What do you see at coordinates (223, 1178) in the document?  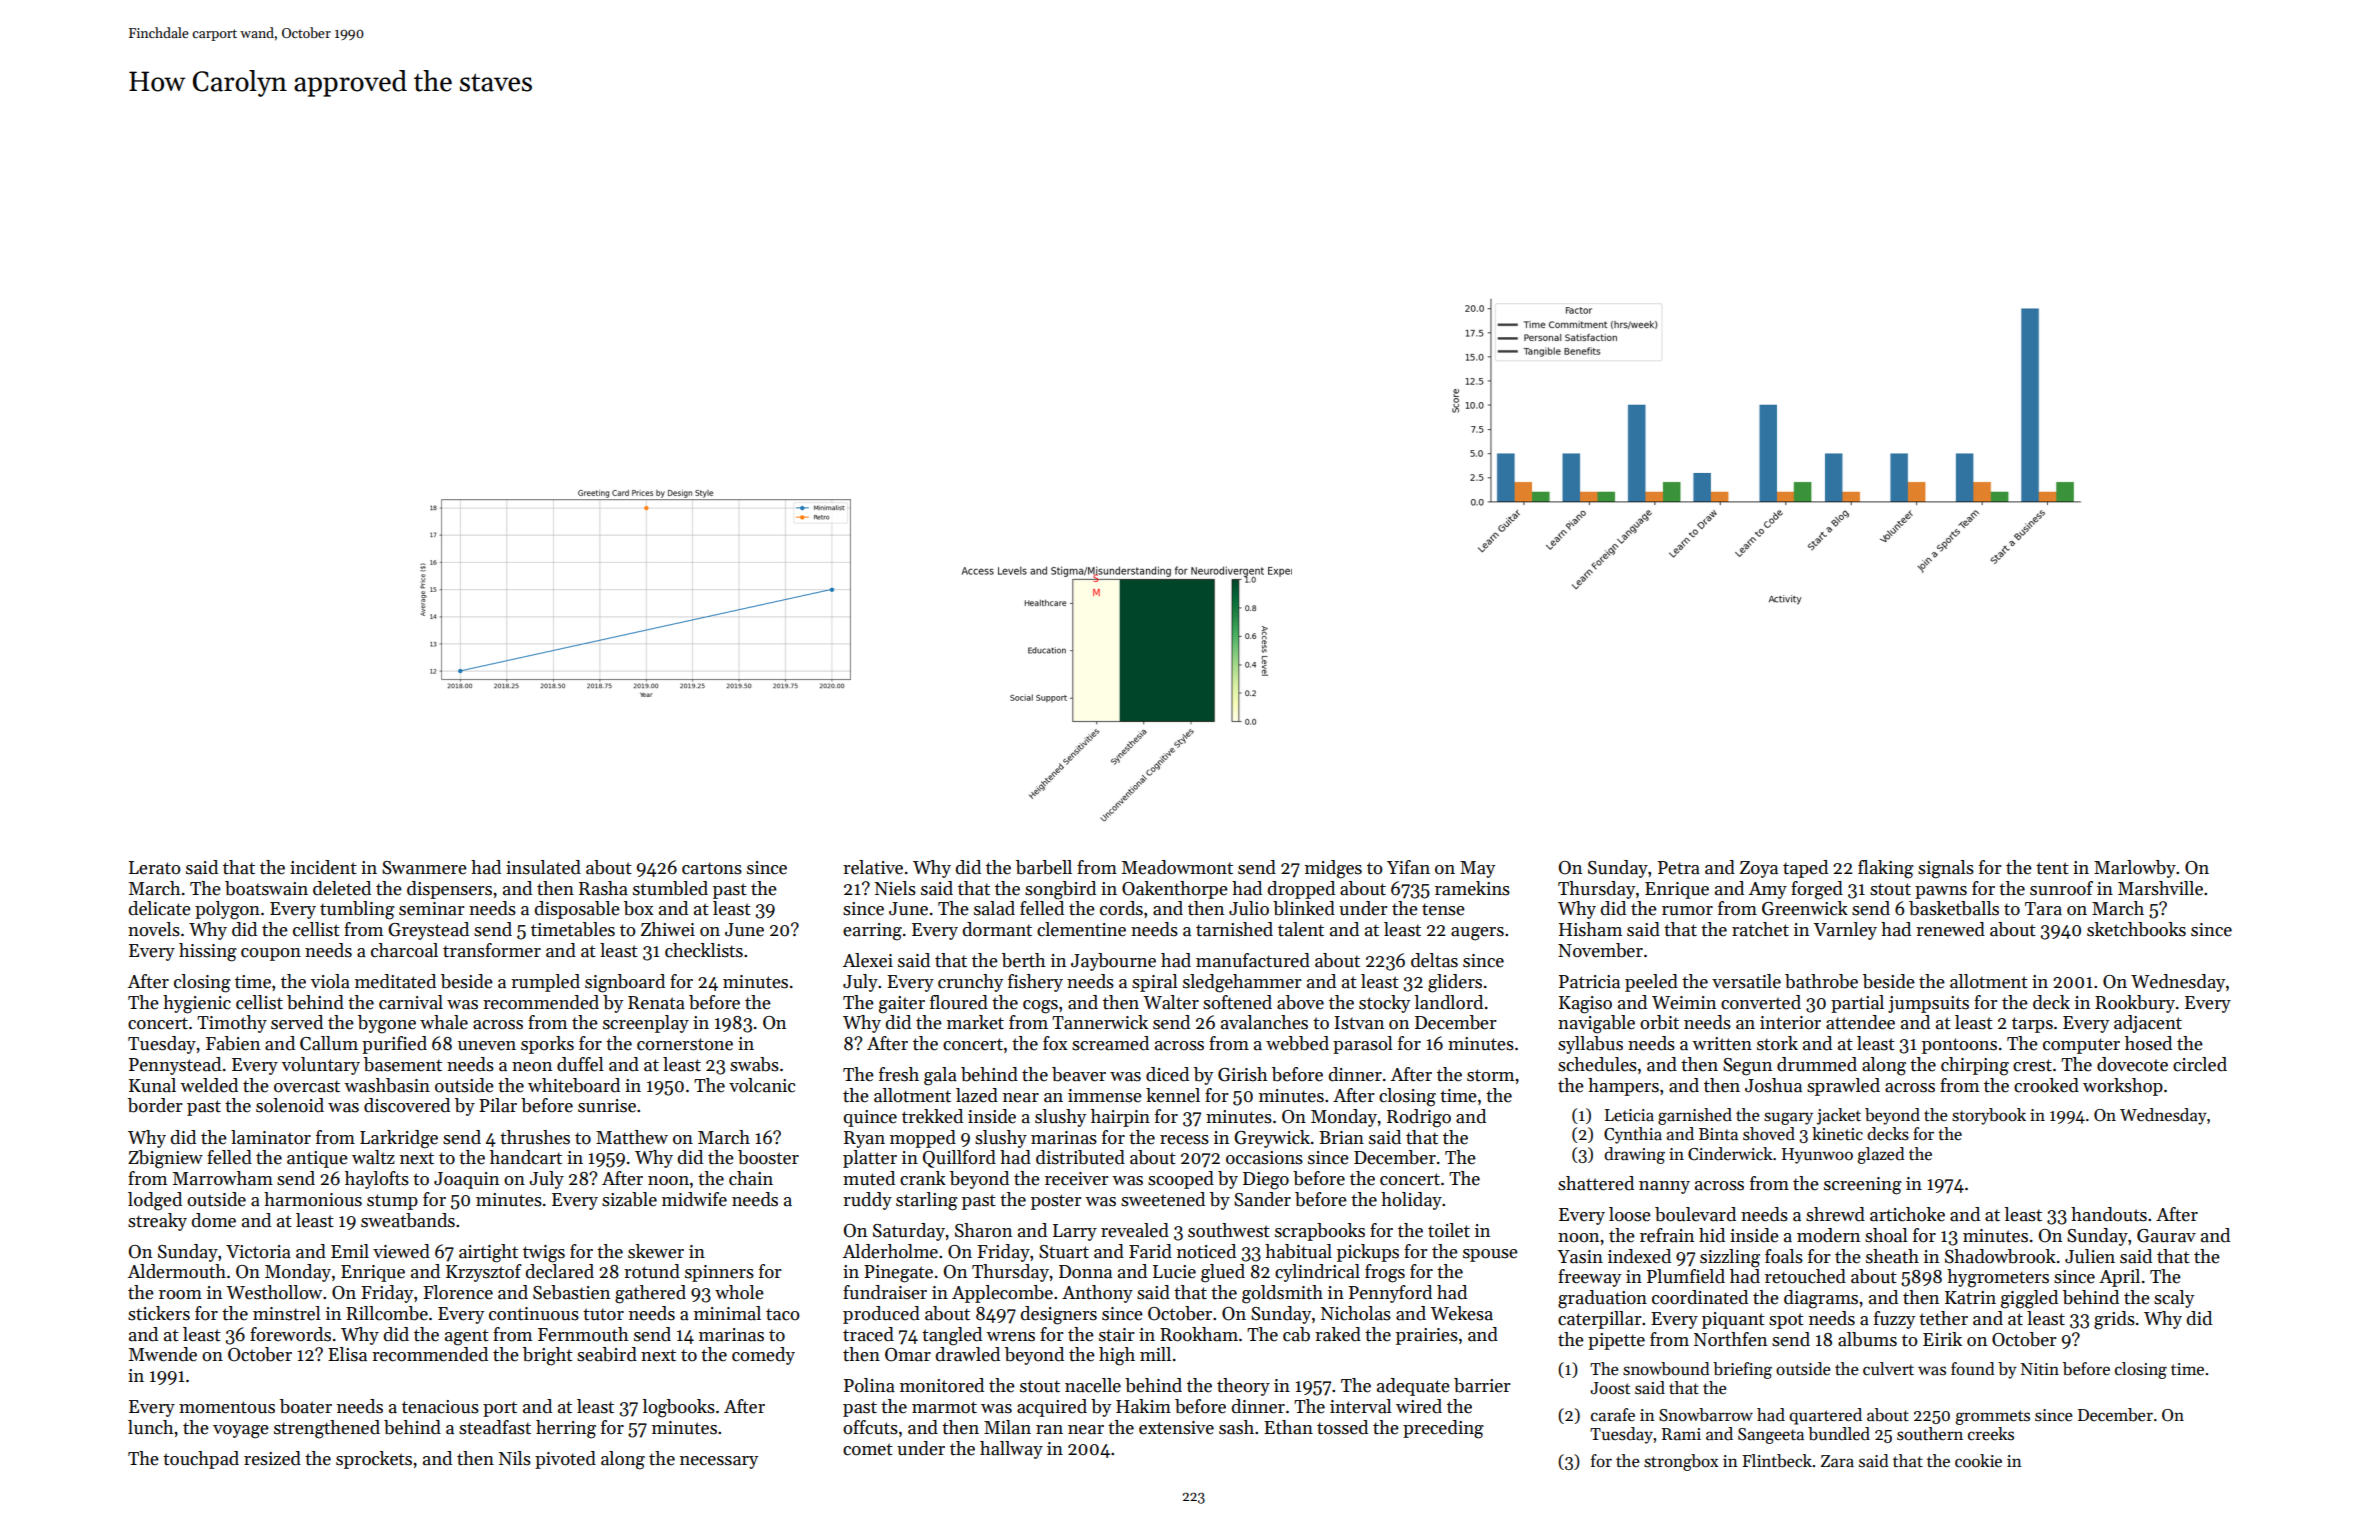 I see `Marrowham` at bounding box center [223, 1178].
